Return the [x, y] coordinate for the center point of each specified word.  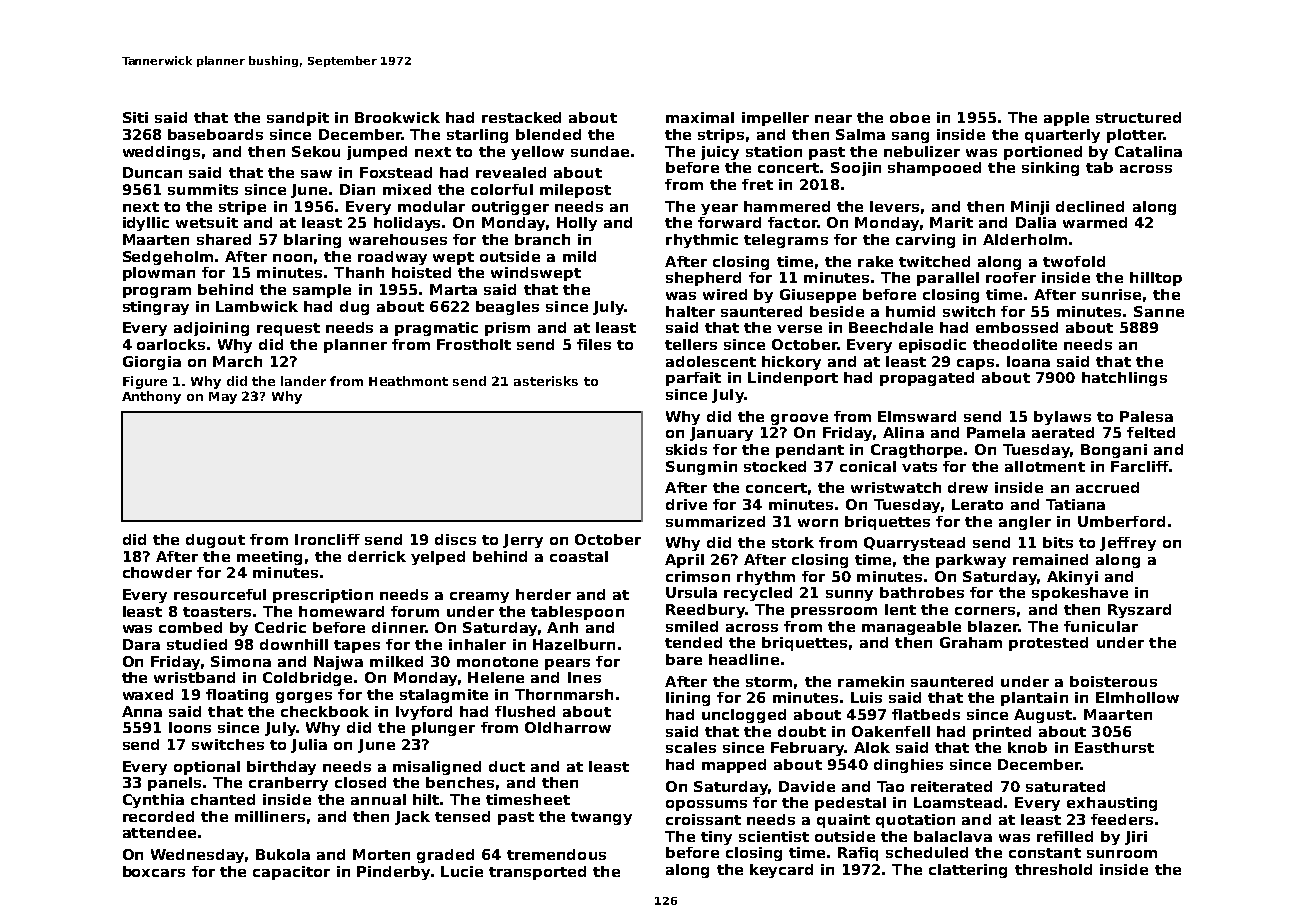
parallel [948, 279]
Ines [584, 677]
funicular [1101, 626]
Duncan [152, 172]
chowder [157, 572]
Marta [453, 289]
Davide [807, 786]
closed [360, 782]
